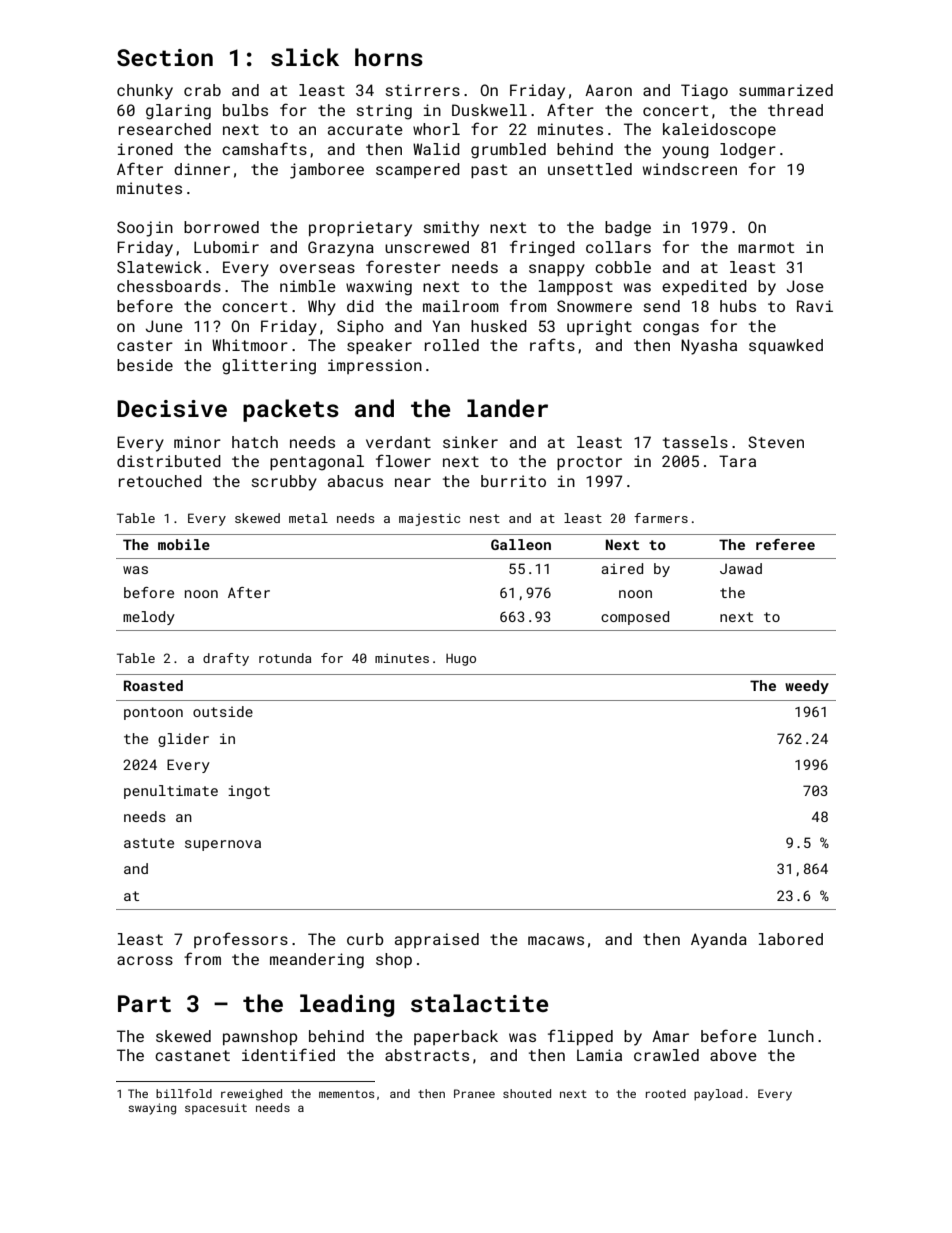  What do you see at coordinates (360, 327) in the screenshot?
I see `Sipho` at bounding box center [360, 327].
